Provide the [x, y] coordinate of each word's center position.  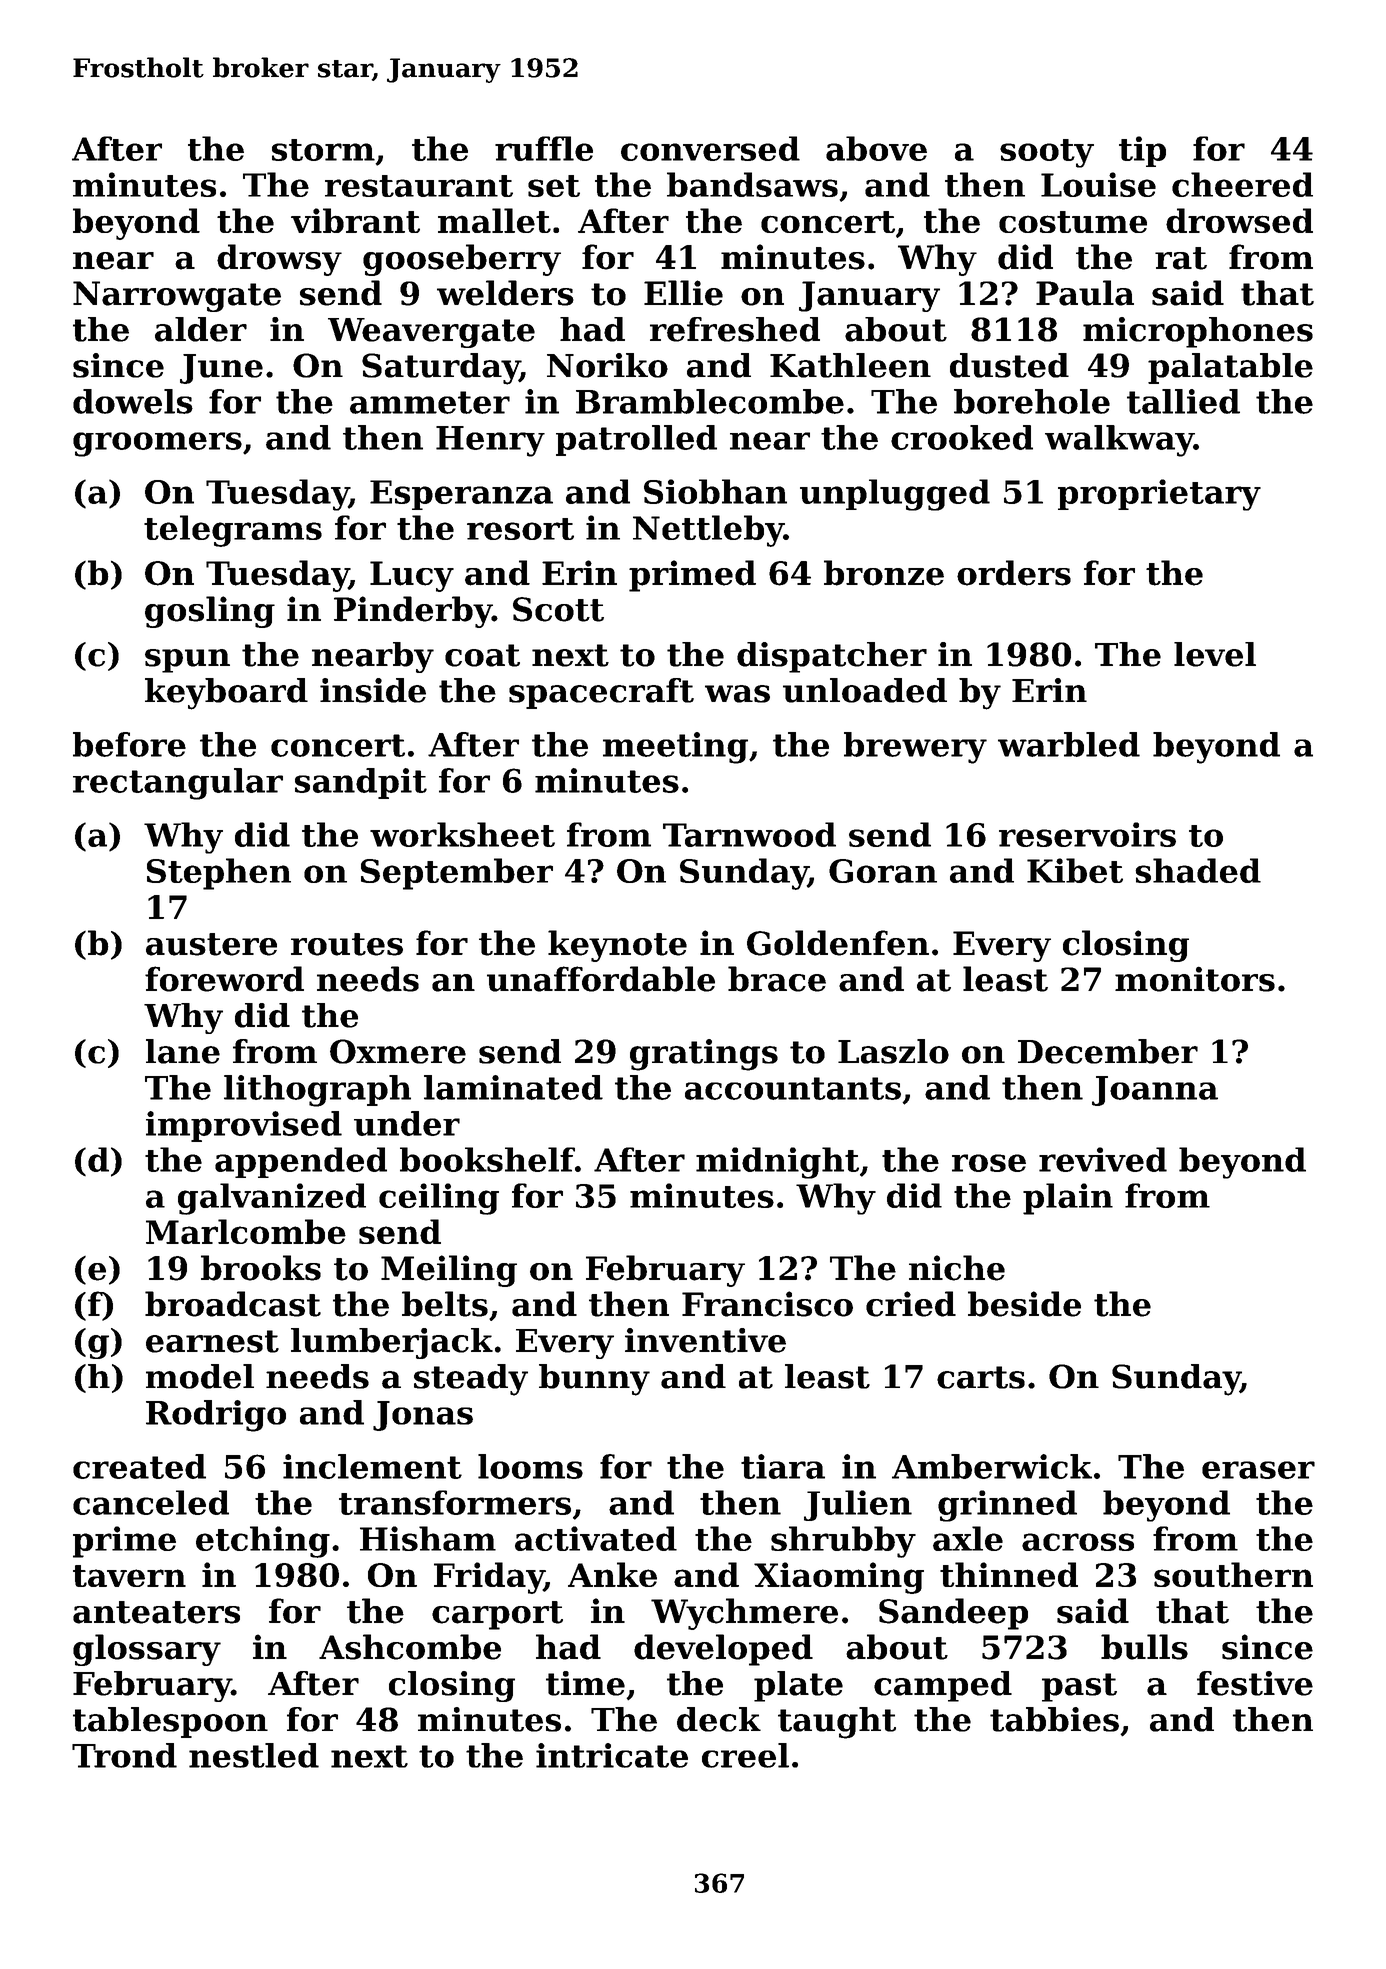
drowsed [1239, 220]
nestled [254, 1755]
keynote [617, 946]
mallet [494, 220]
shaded [1198, 870]
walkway [1119, 441]
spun [187, 661]
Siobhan [715, 491]
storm [323, 150]
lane [183, 1051]
